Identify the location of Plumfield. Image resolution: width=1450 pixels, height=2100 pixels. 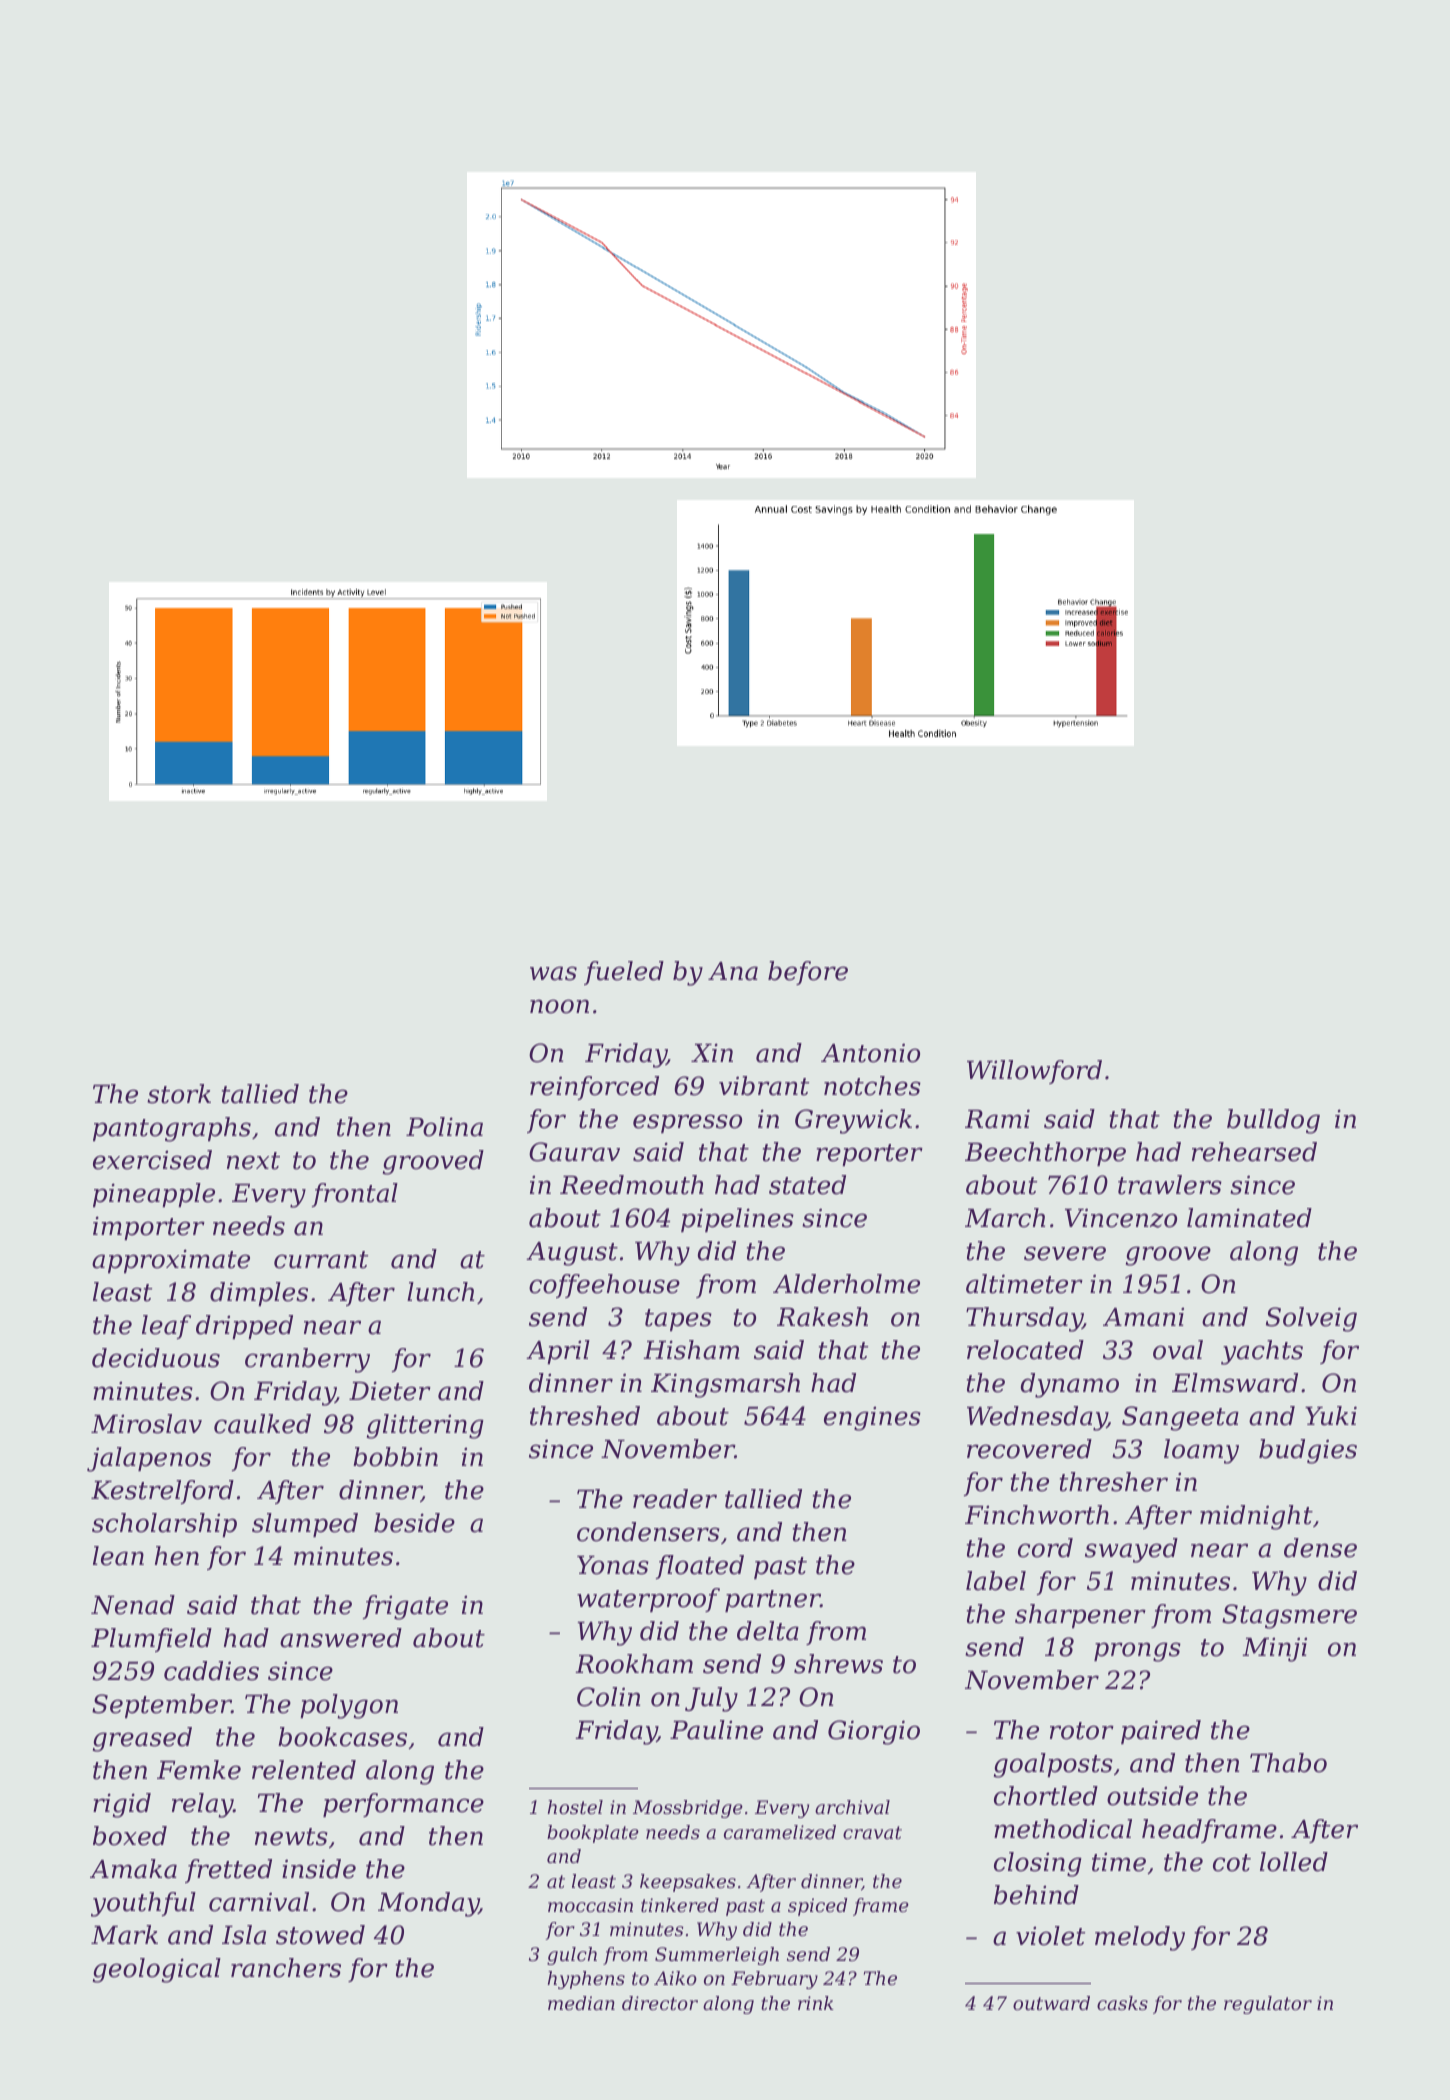
(151, 1640).
